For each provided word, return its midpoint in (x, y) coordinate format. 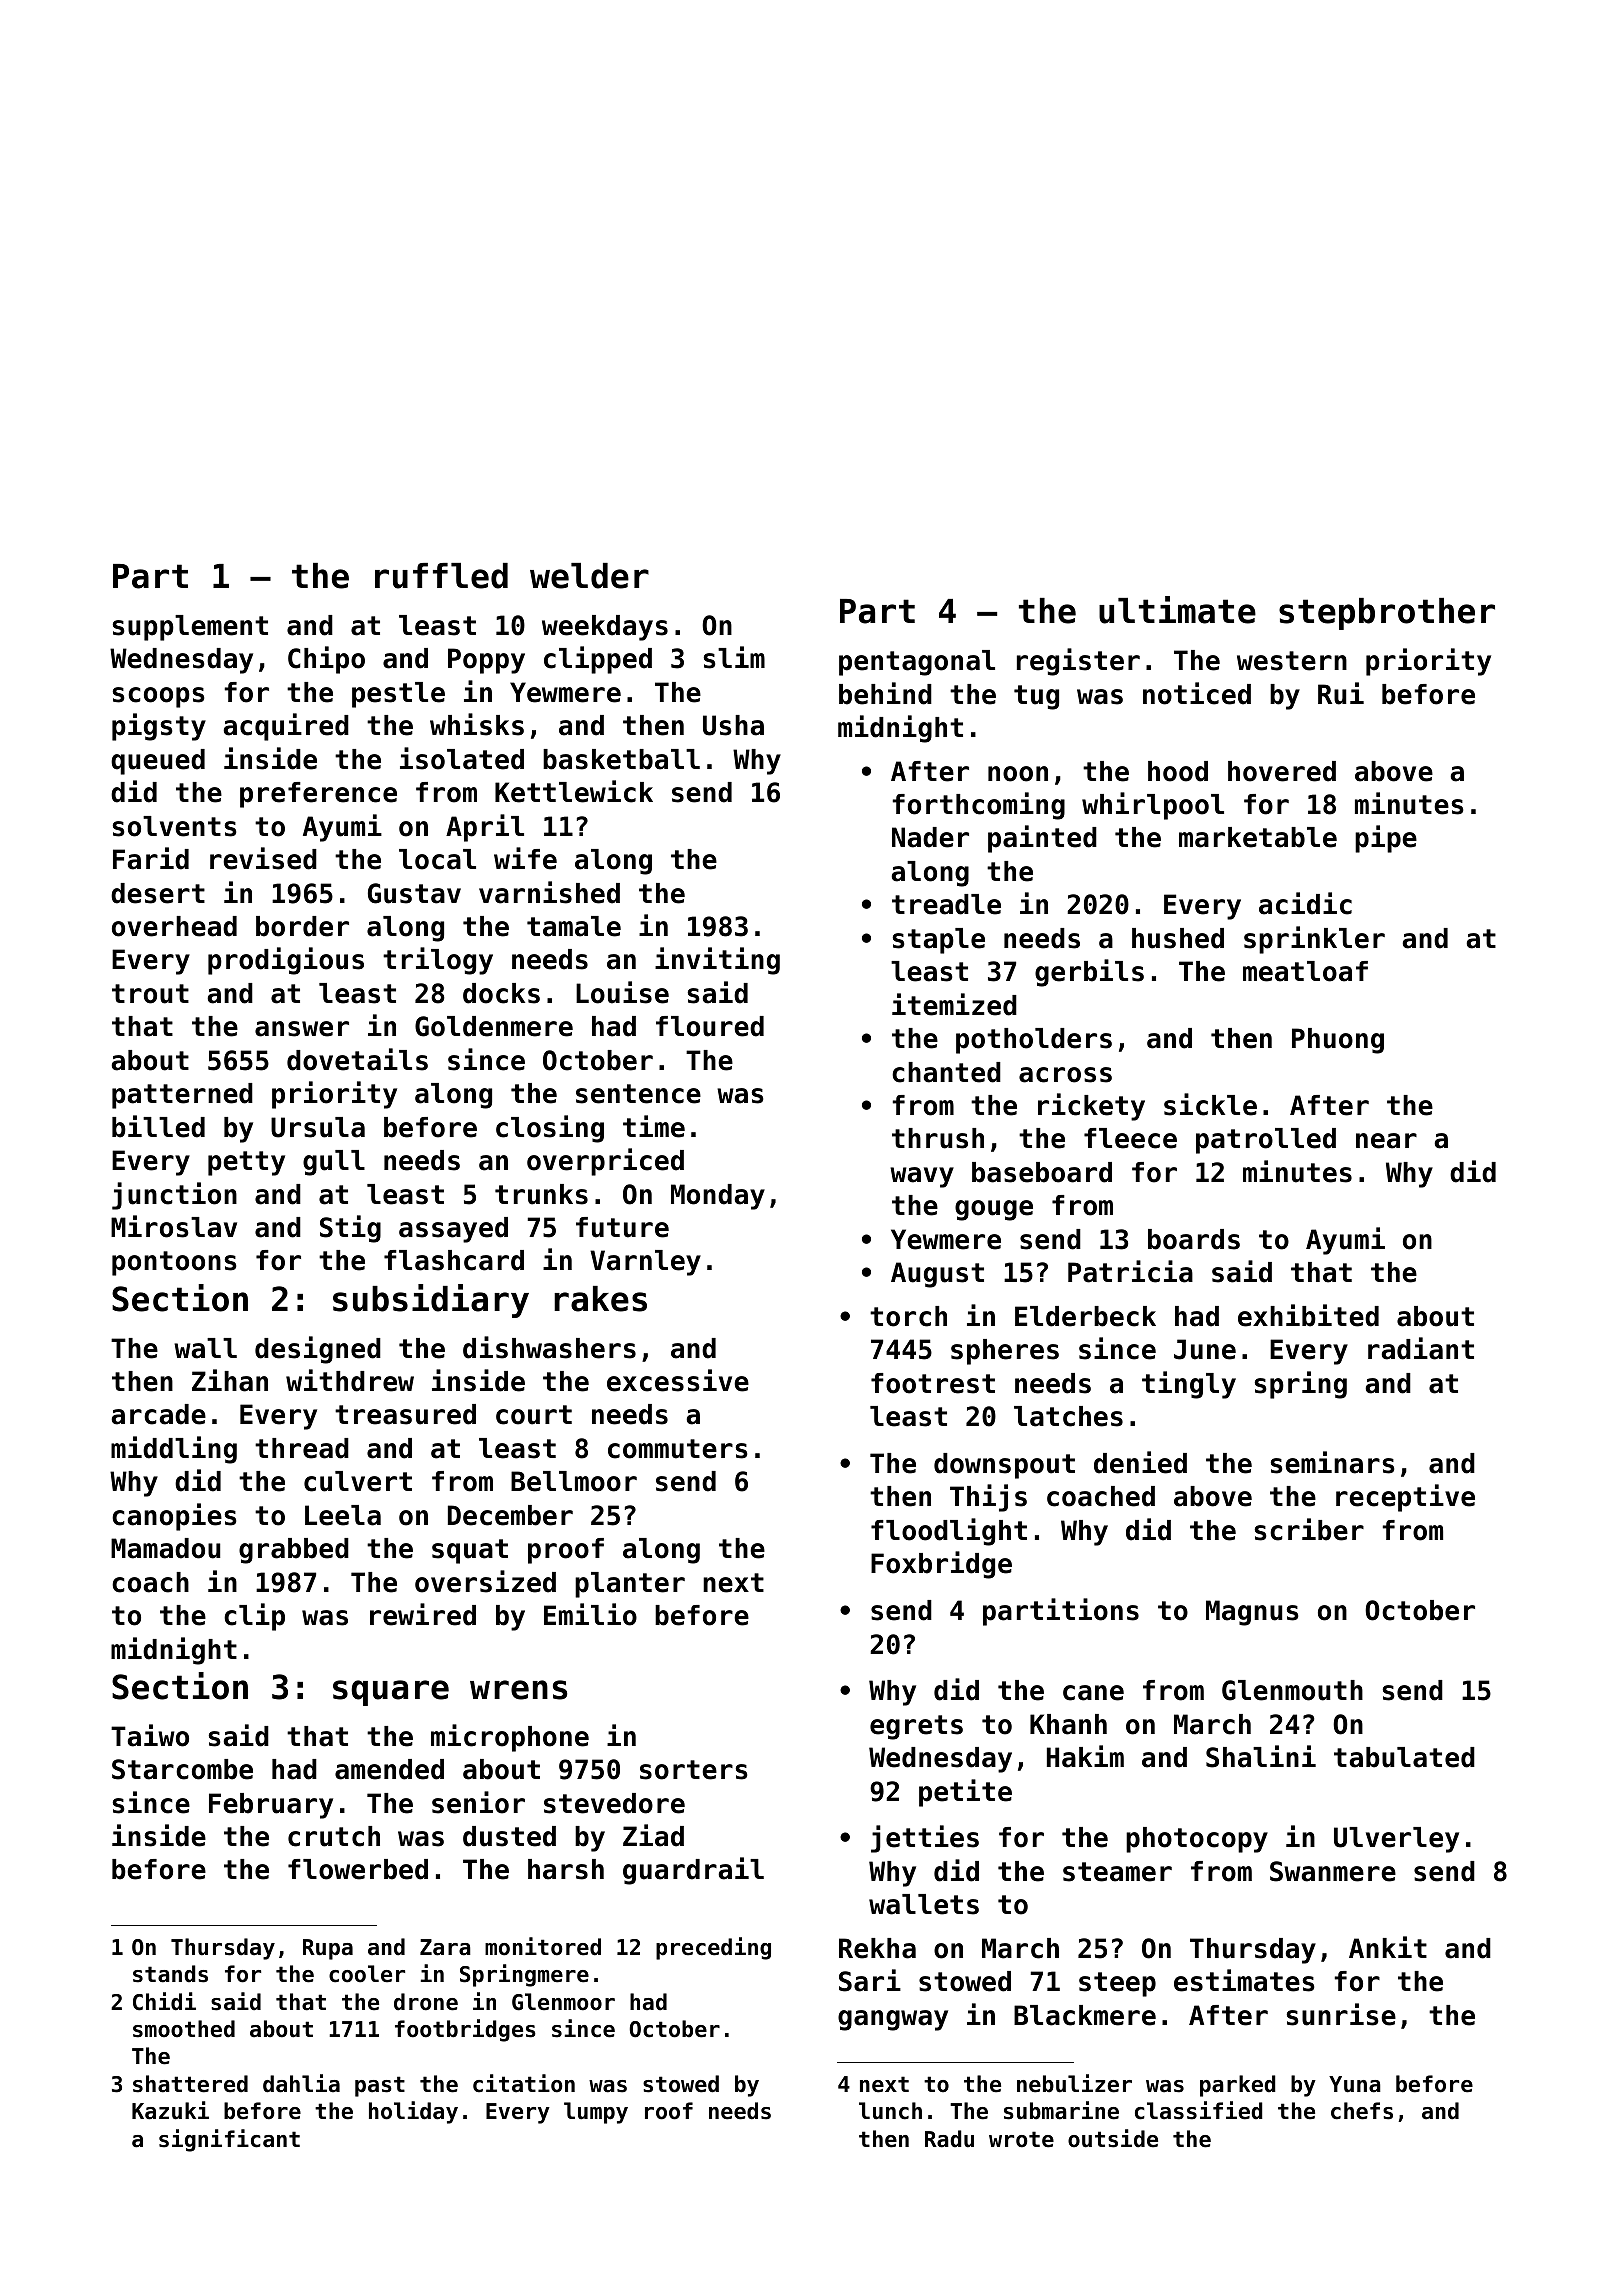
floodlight (949, 1532)
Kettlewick (574, 791)
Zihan (230, 1380)
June (1205, 1349)
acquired (286, 727)
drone (426, 2002)
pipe (1386, 839)
